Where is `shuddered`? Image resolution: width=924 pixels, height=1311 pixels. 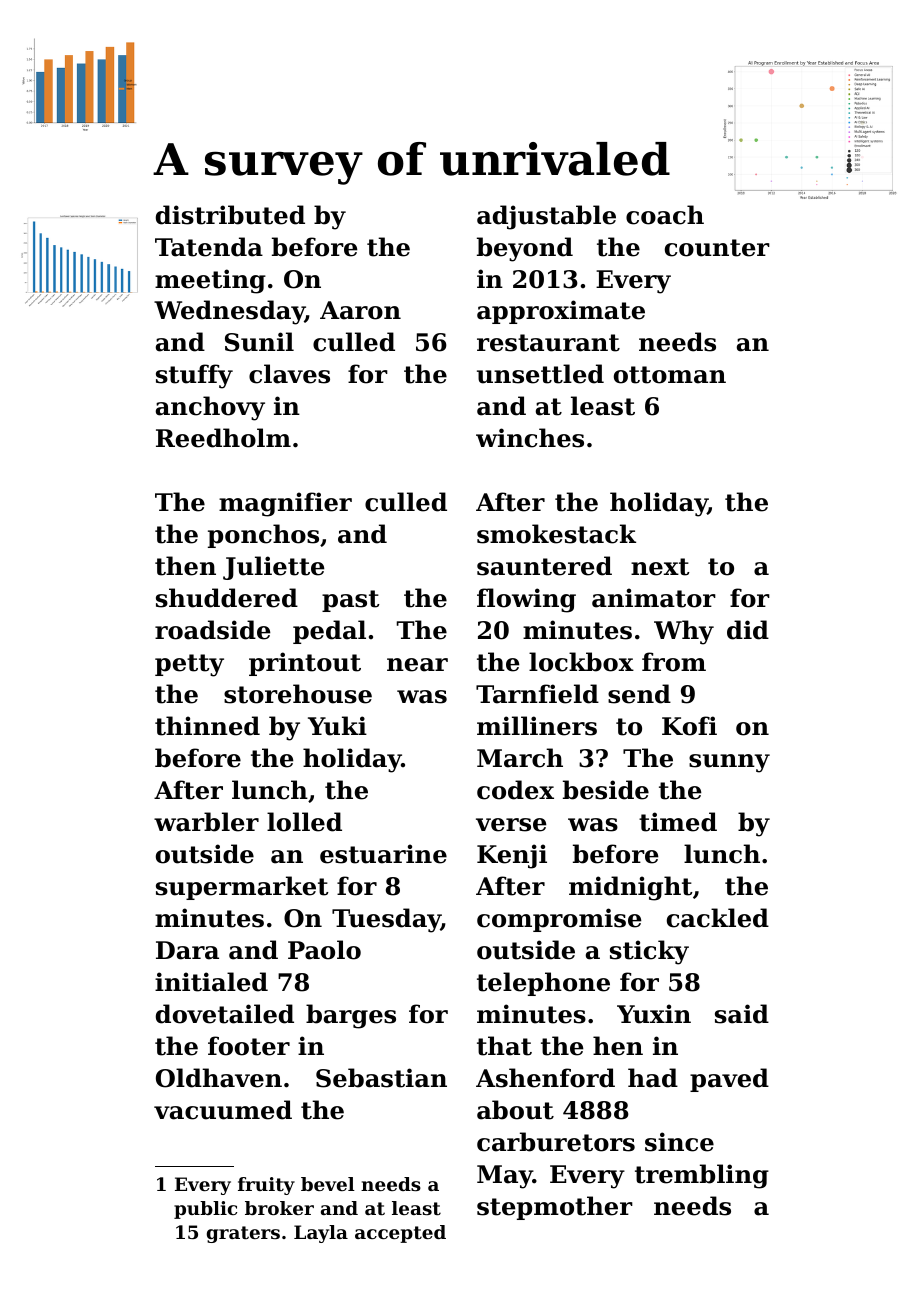
shuddered is located at coordinates (227, 598).
